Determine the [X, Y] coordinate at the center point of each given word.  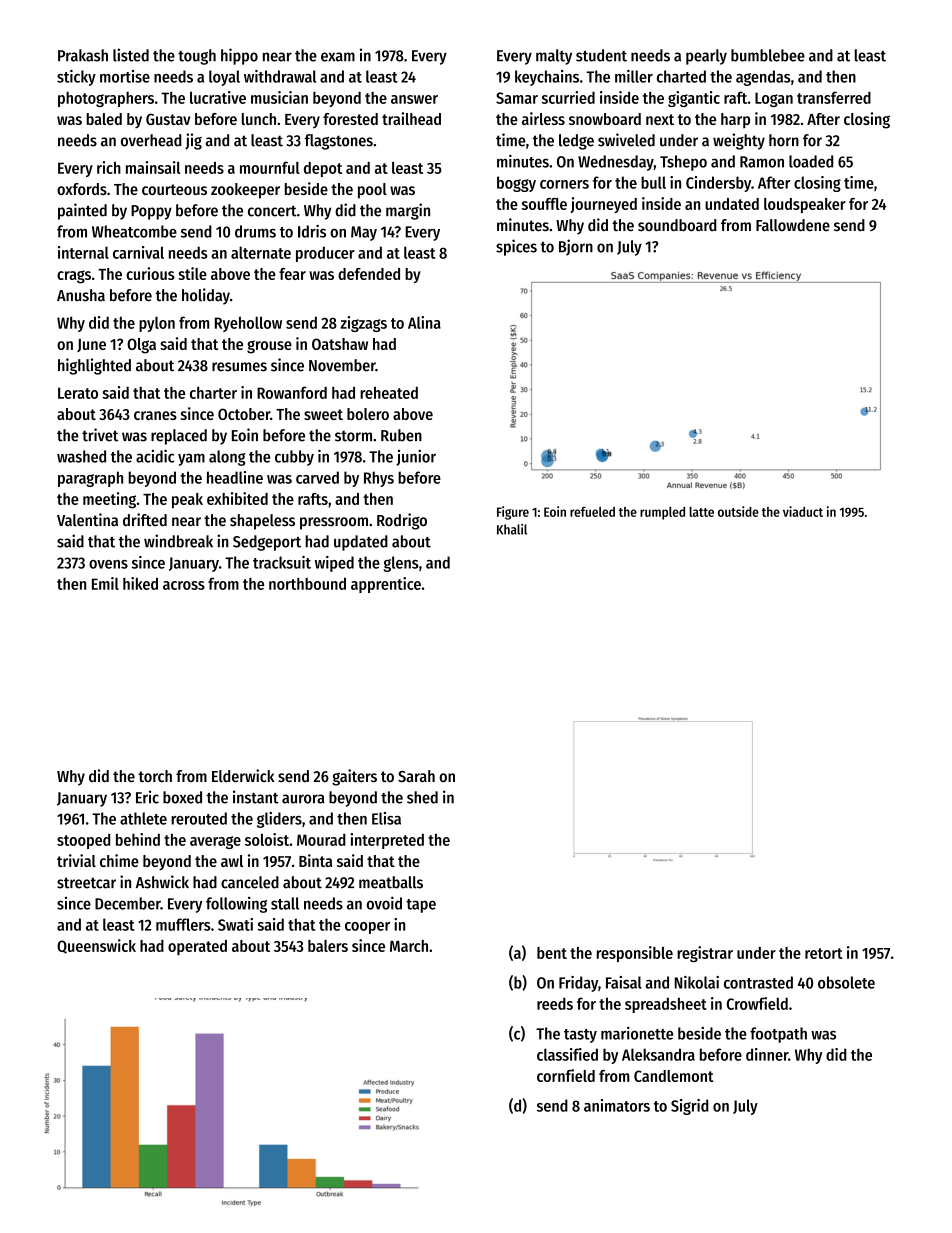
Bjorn [576, 247]
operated [197, 947]
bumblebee [768, 55]
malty [554, 57]
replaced [179, 437]
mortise [125, 76]
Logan [774, 99]
